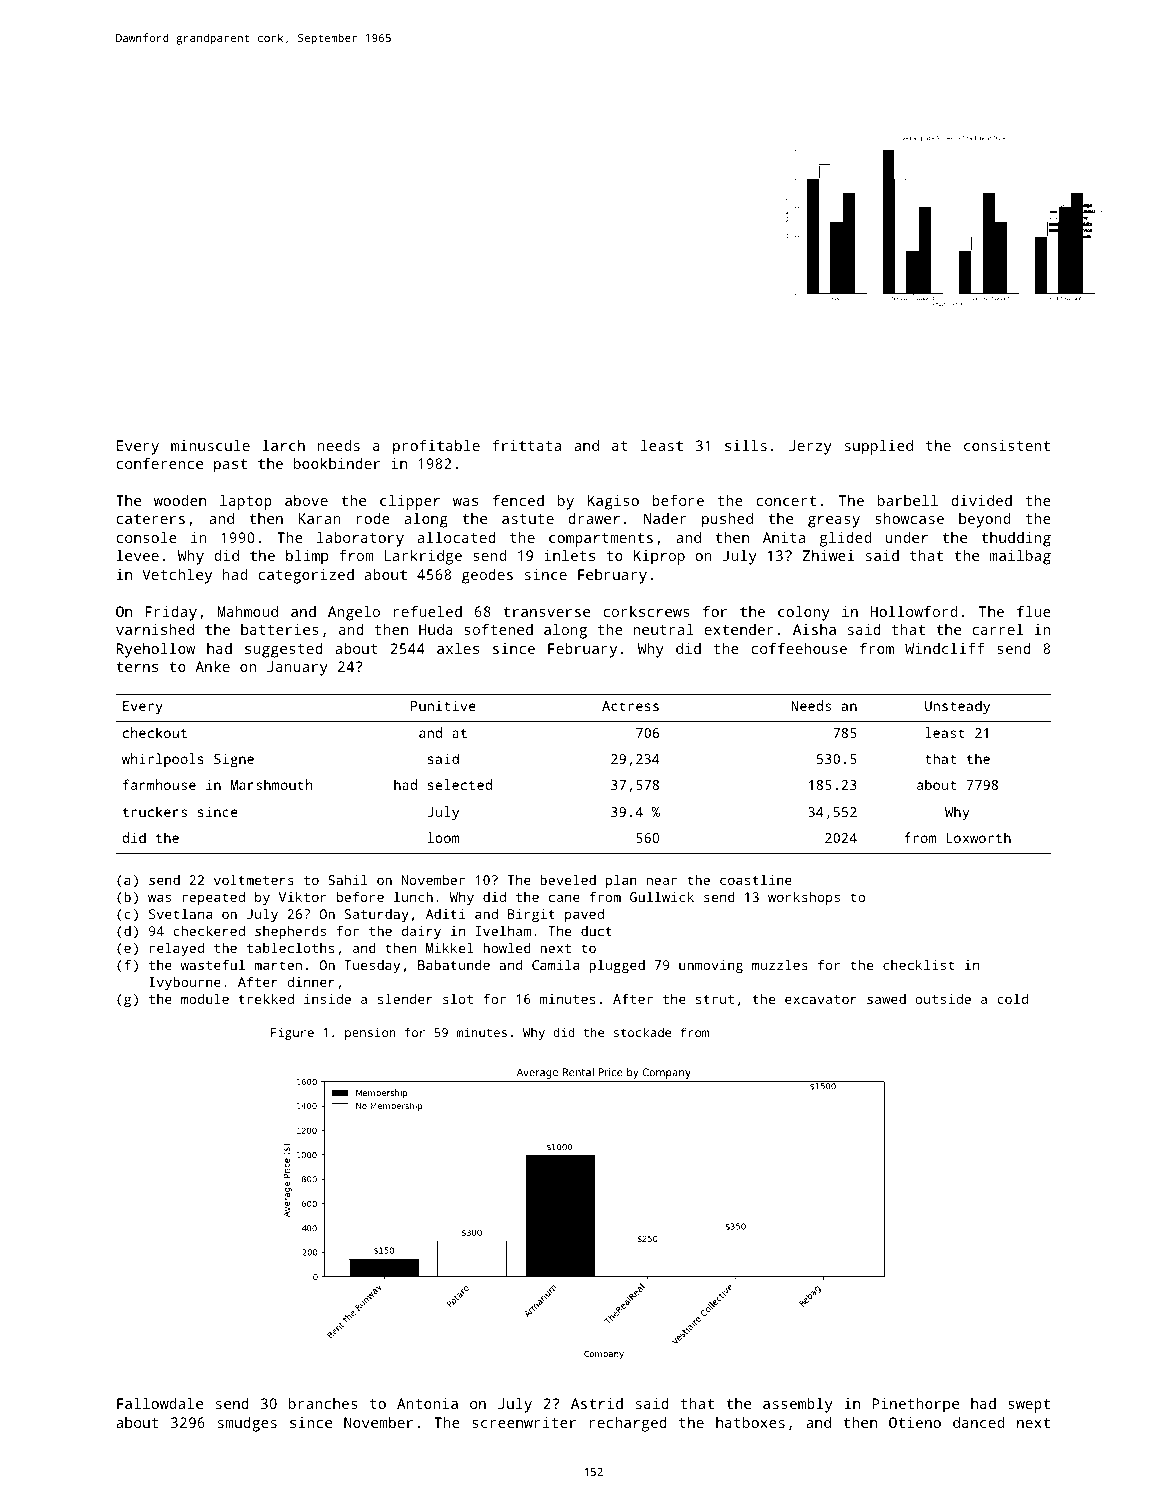 Image resolution: width=1167 pixels, height=1510 pixels. What do you see at coordinates (663, 629) in the screenshot?
I see `neutral` at bounding box center [663, 629].
